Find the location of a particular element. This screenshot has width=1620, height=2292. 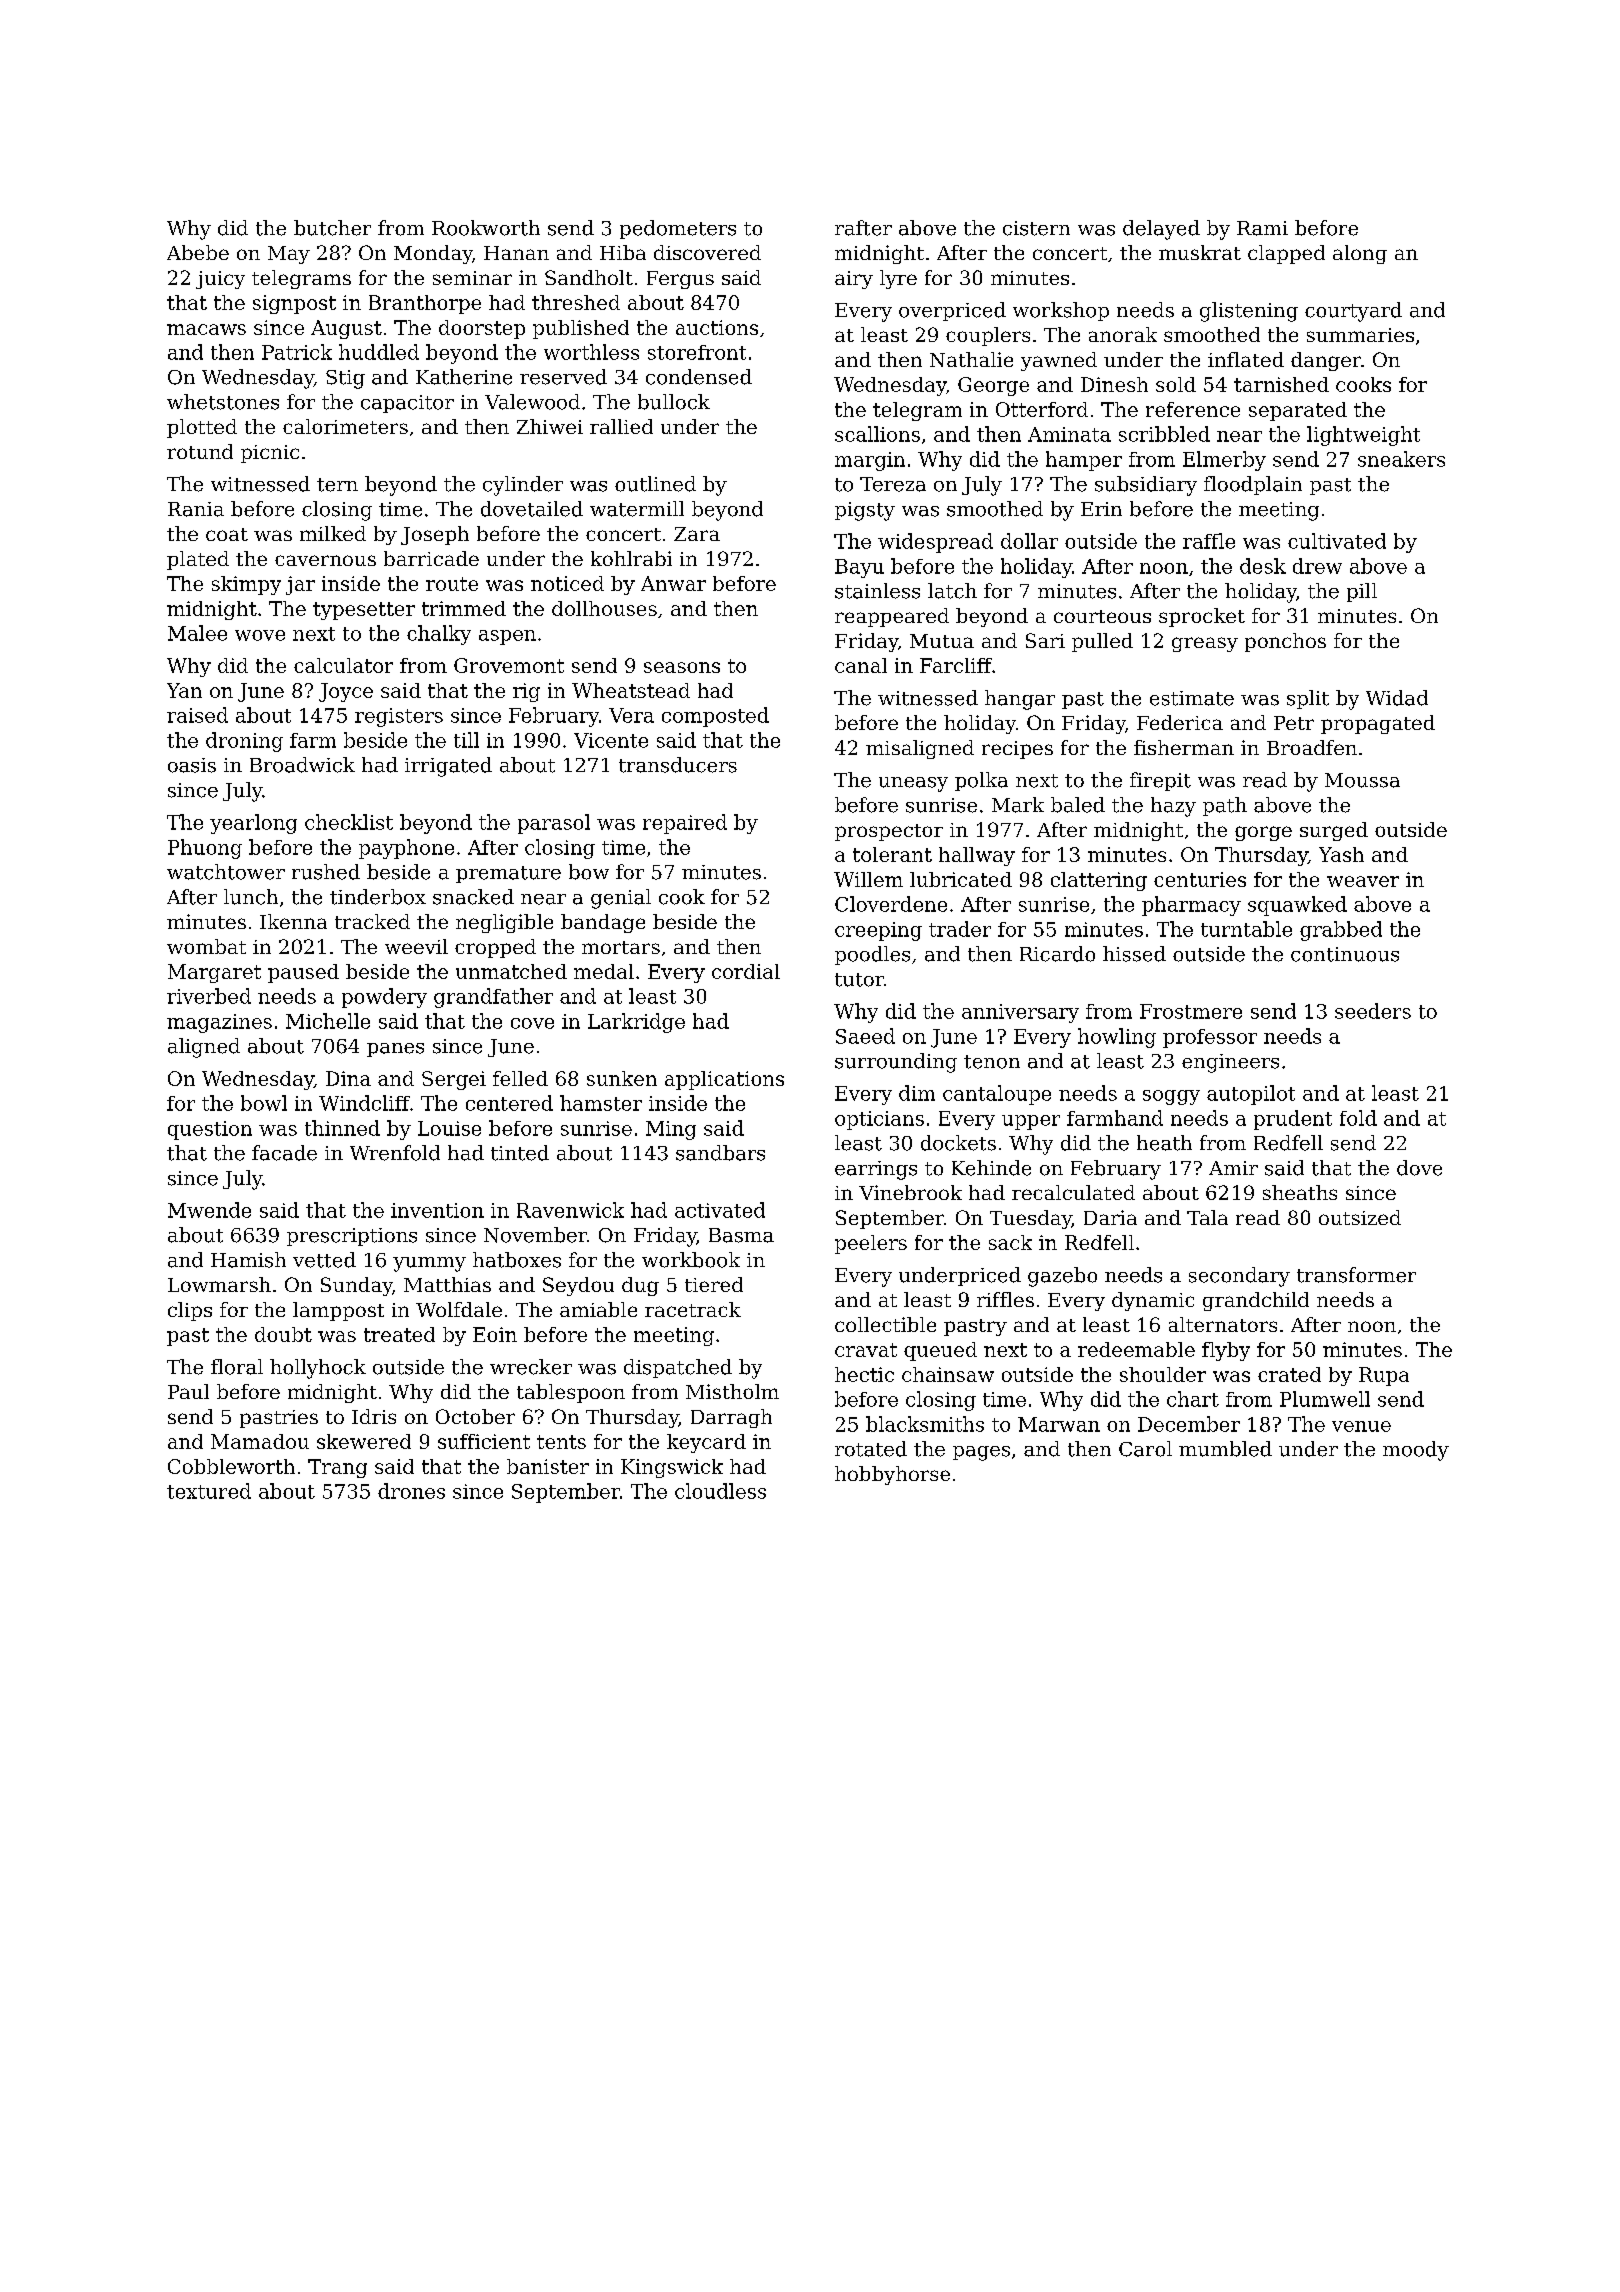

hobbyhorse is located at coordinates (892, 1475).
